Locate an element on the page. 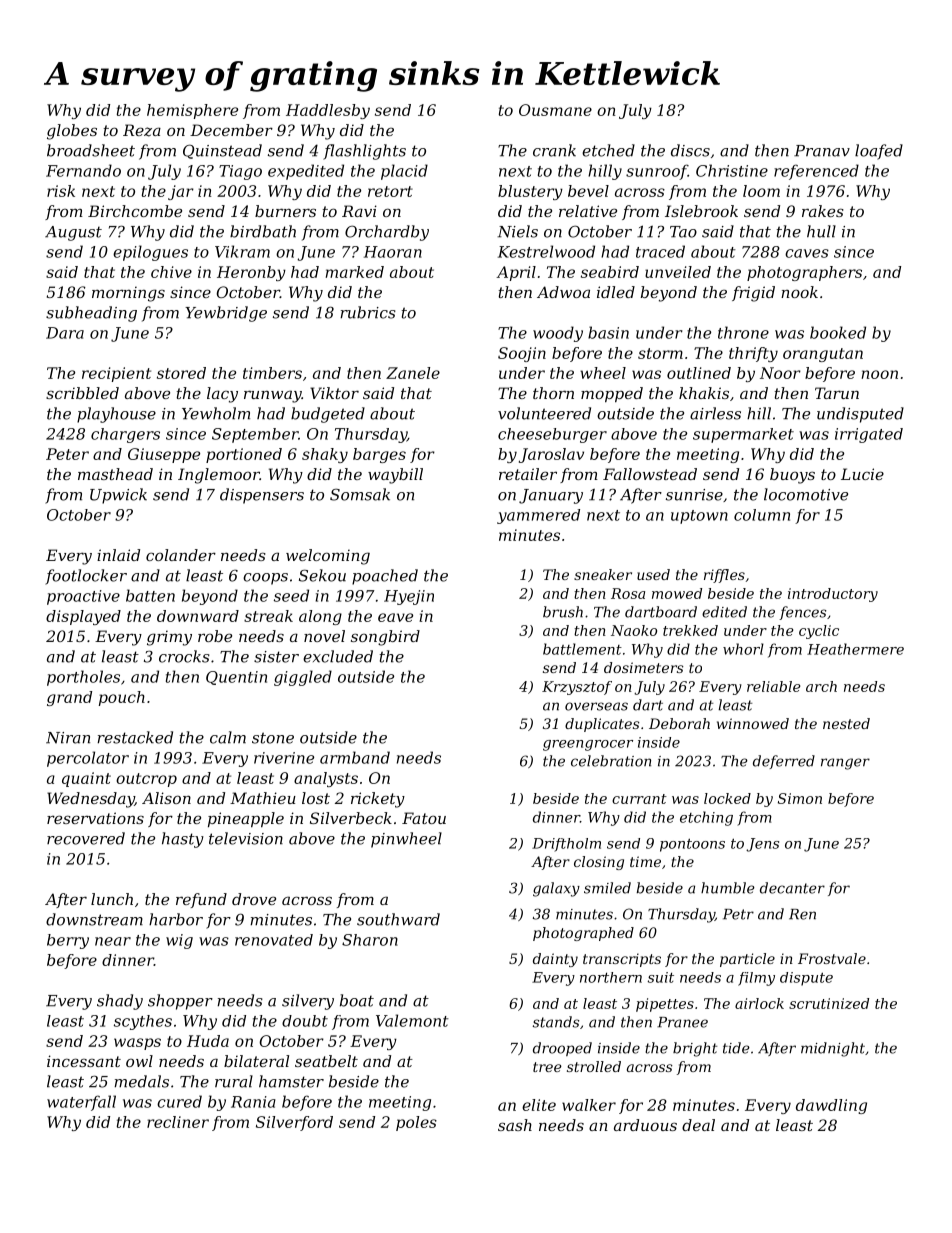 This image has height=1233, width=952. sash is located at coordinates (515, 1125).
